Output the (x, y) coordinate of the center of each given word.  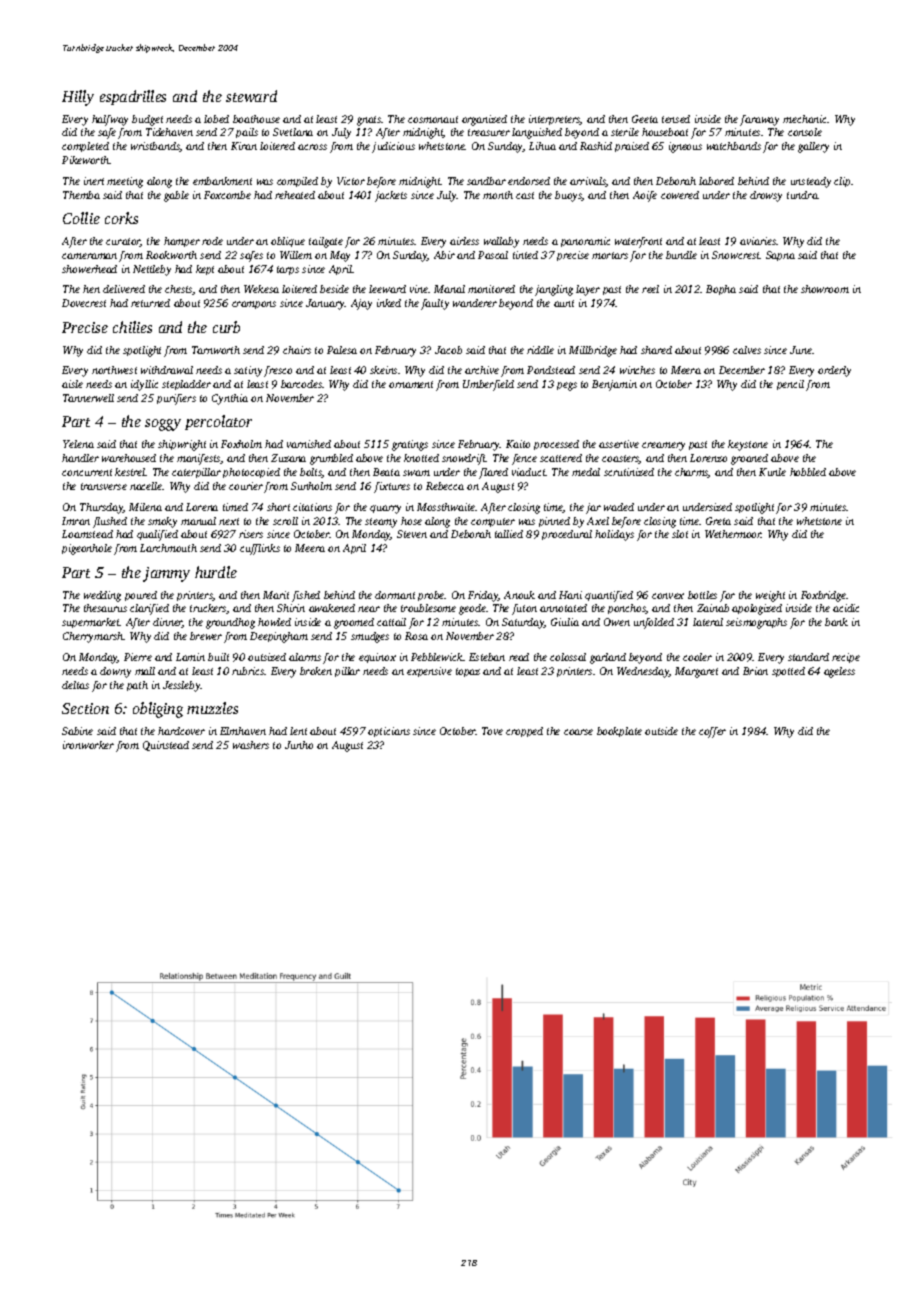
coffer (712, 732)
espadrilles (133, 97)
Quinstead (166, 746)
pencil (790, 385)
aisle (72, 384)
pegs (567, 386)
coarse (578, 732)
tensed (676, 119)
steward (251, 96)
